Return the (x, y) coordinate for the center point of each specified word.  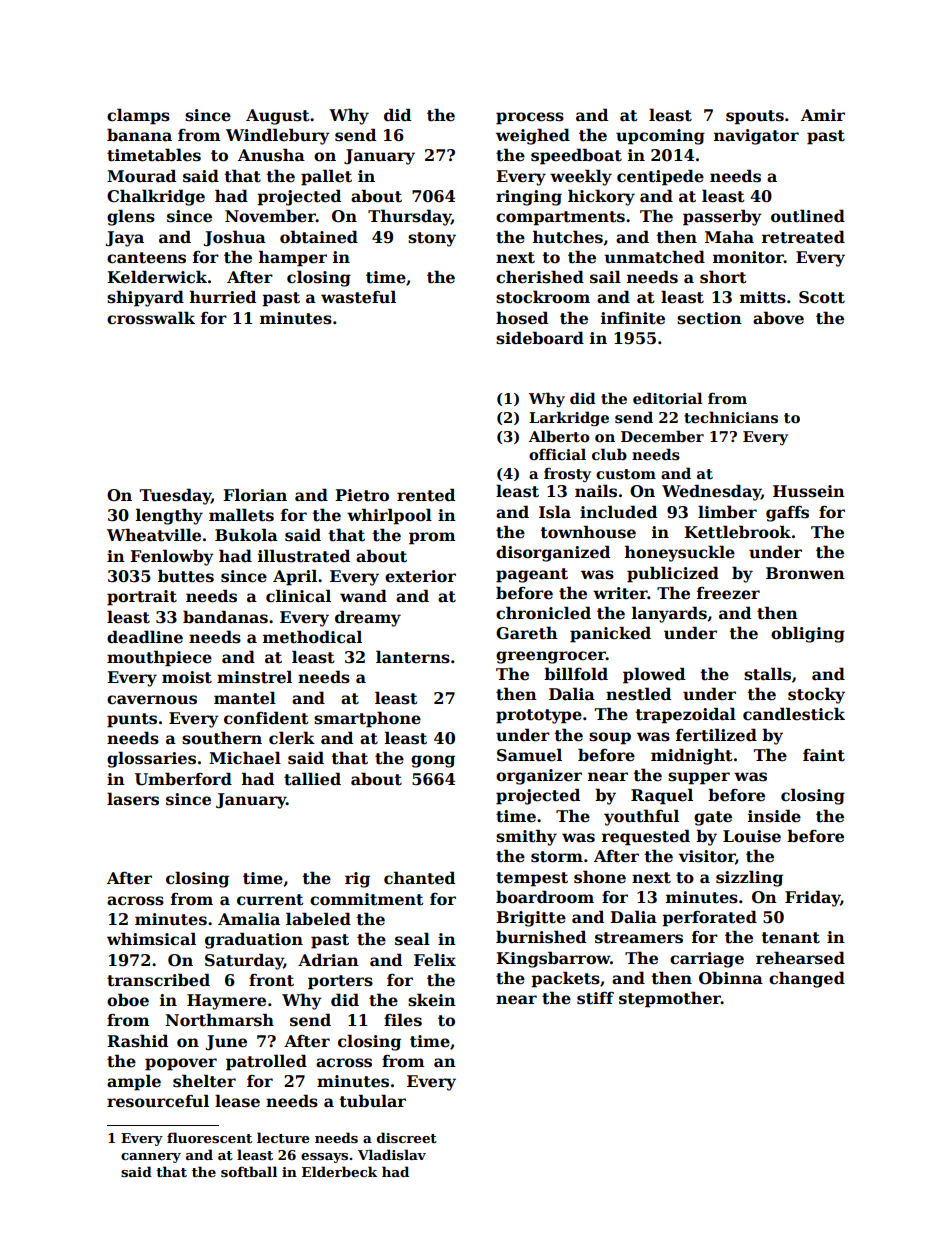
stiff (595, 998)
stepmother (670, 999)
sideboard (540, 338)
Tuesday (175, 496)
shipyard (145, 298)
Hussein (809, 491)
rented (426, 495)
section (709, 318)
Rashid (137, 1041)
